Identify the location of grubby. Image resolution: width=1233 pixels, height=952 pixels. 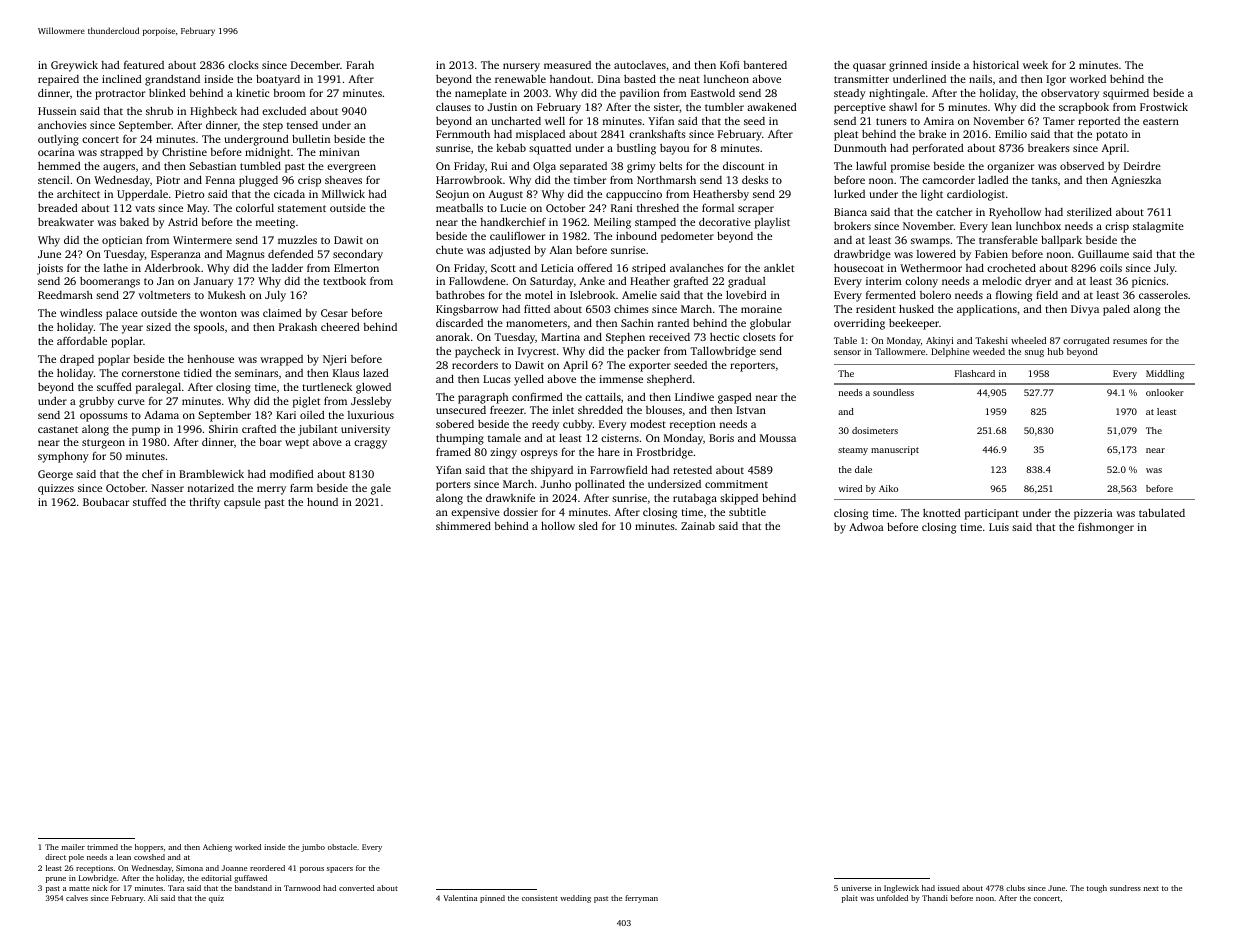
(96, 402).
